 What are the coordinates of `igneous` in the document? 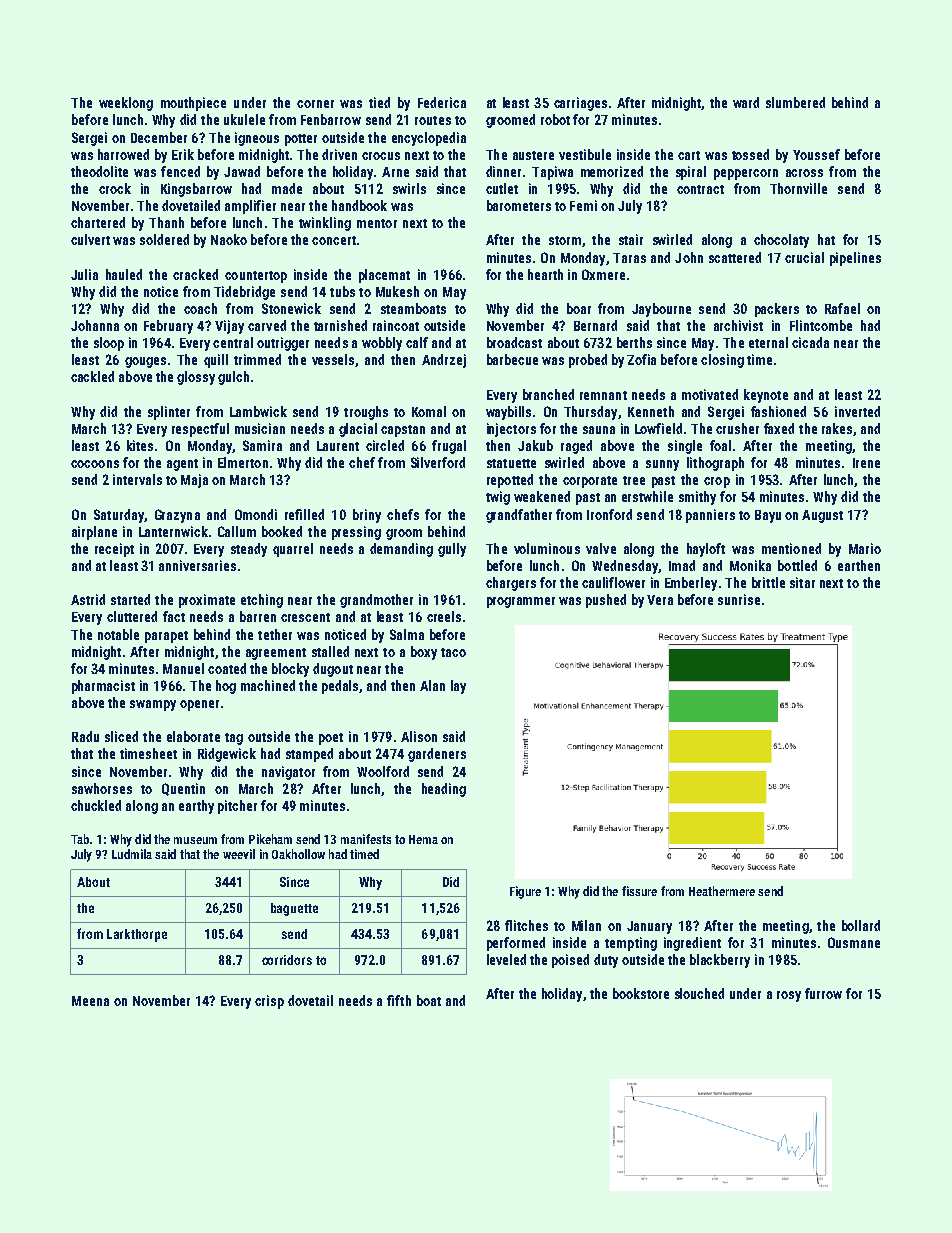 It's located at (257, 139).
